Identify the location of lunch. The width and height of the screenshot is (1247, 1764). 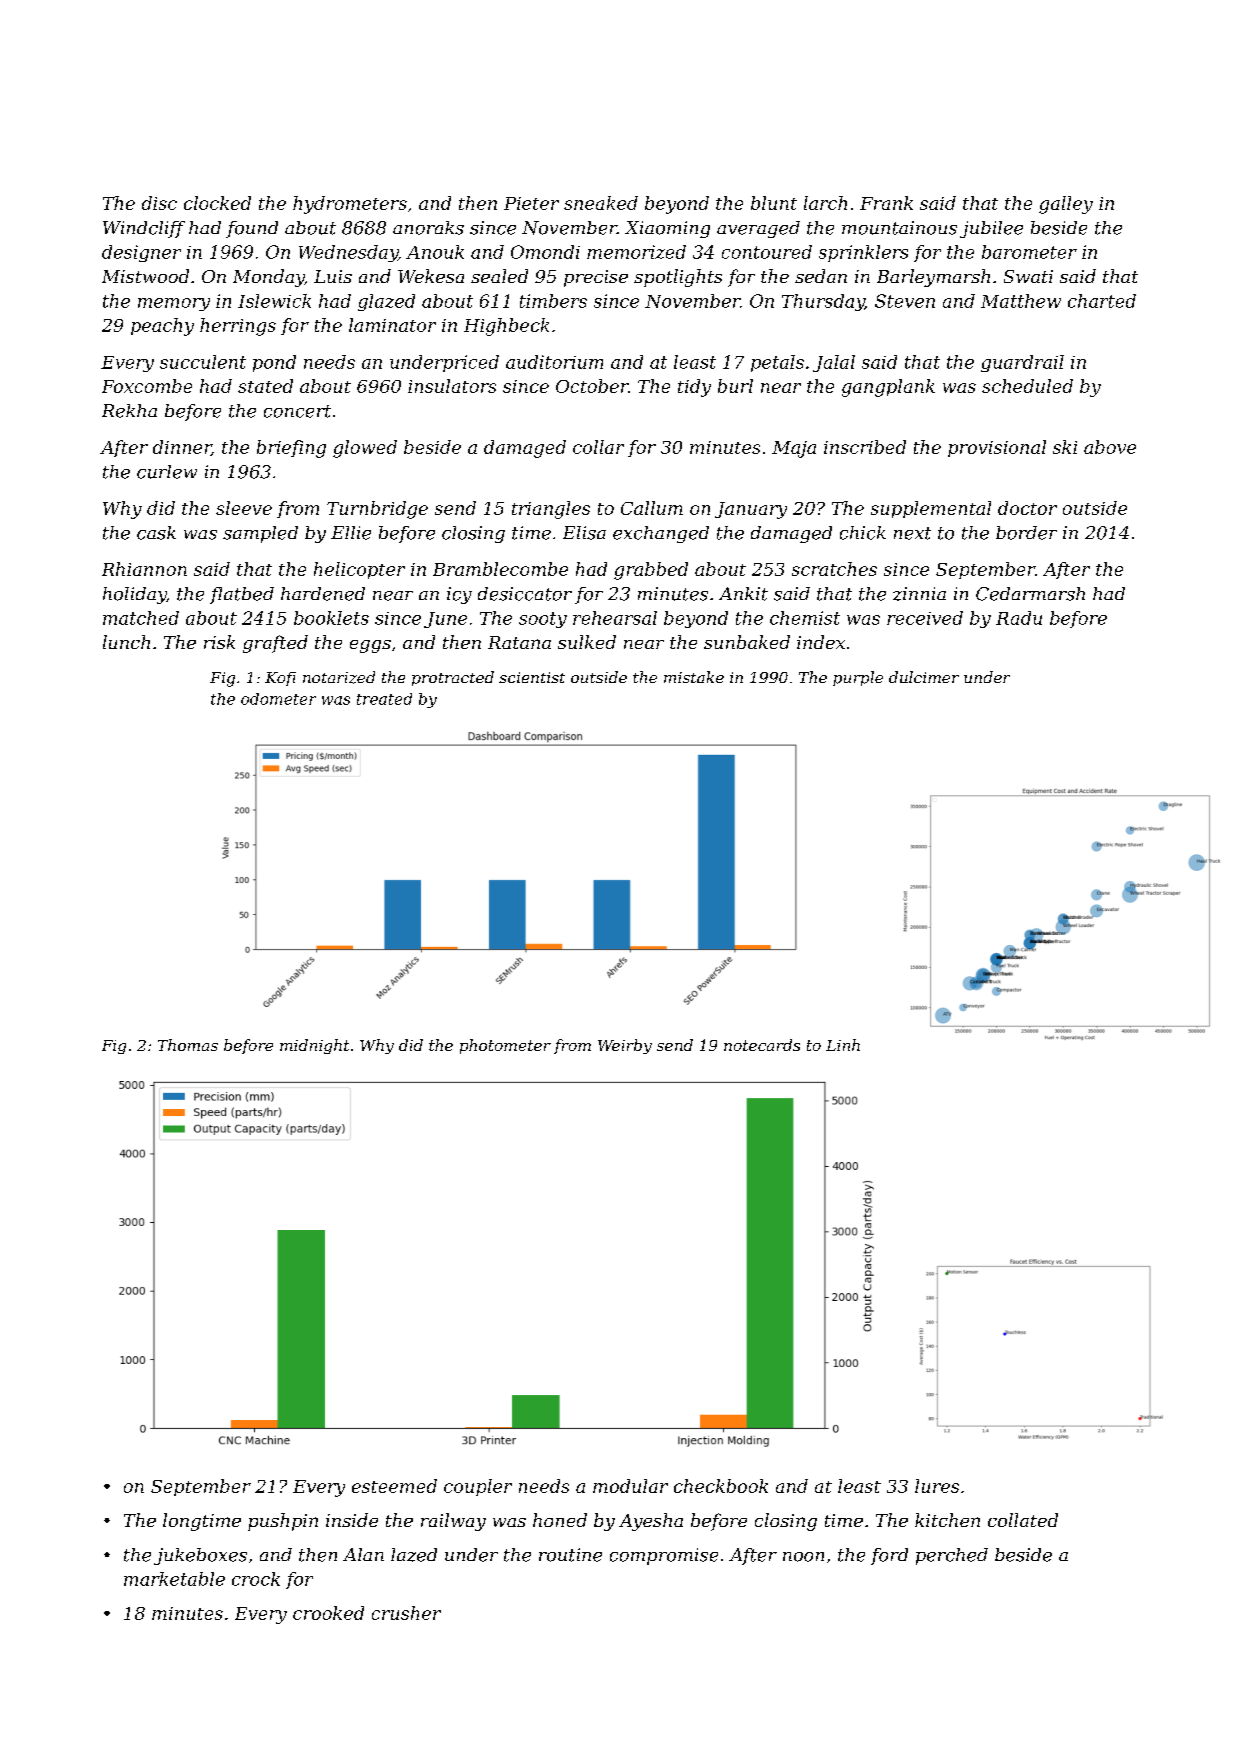
(126, 642).
